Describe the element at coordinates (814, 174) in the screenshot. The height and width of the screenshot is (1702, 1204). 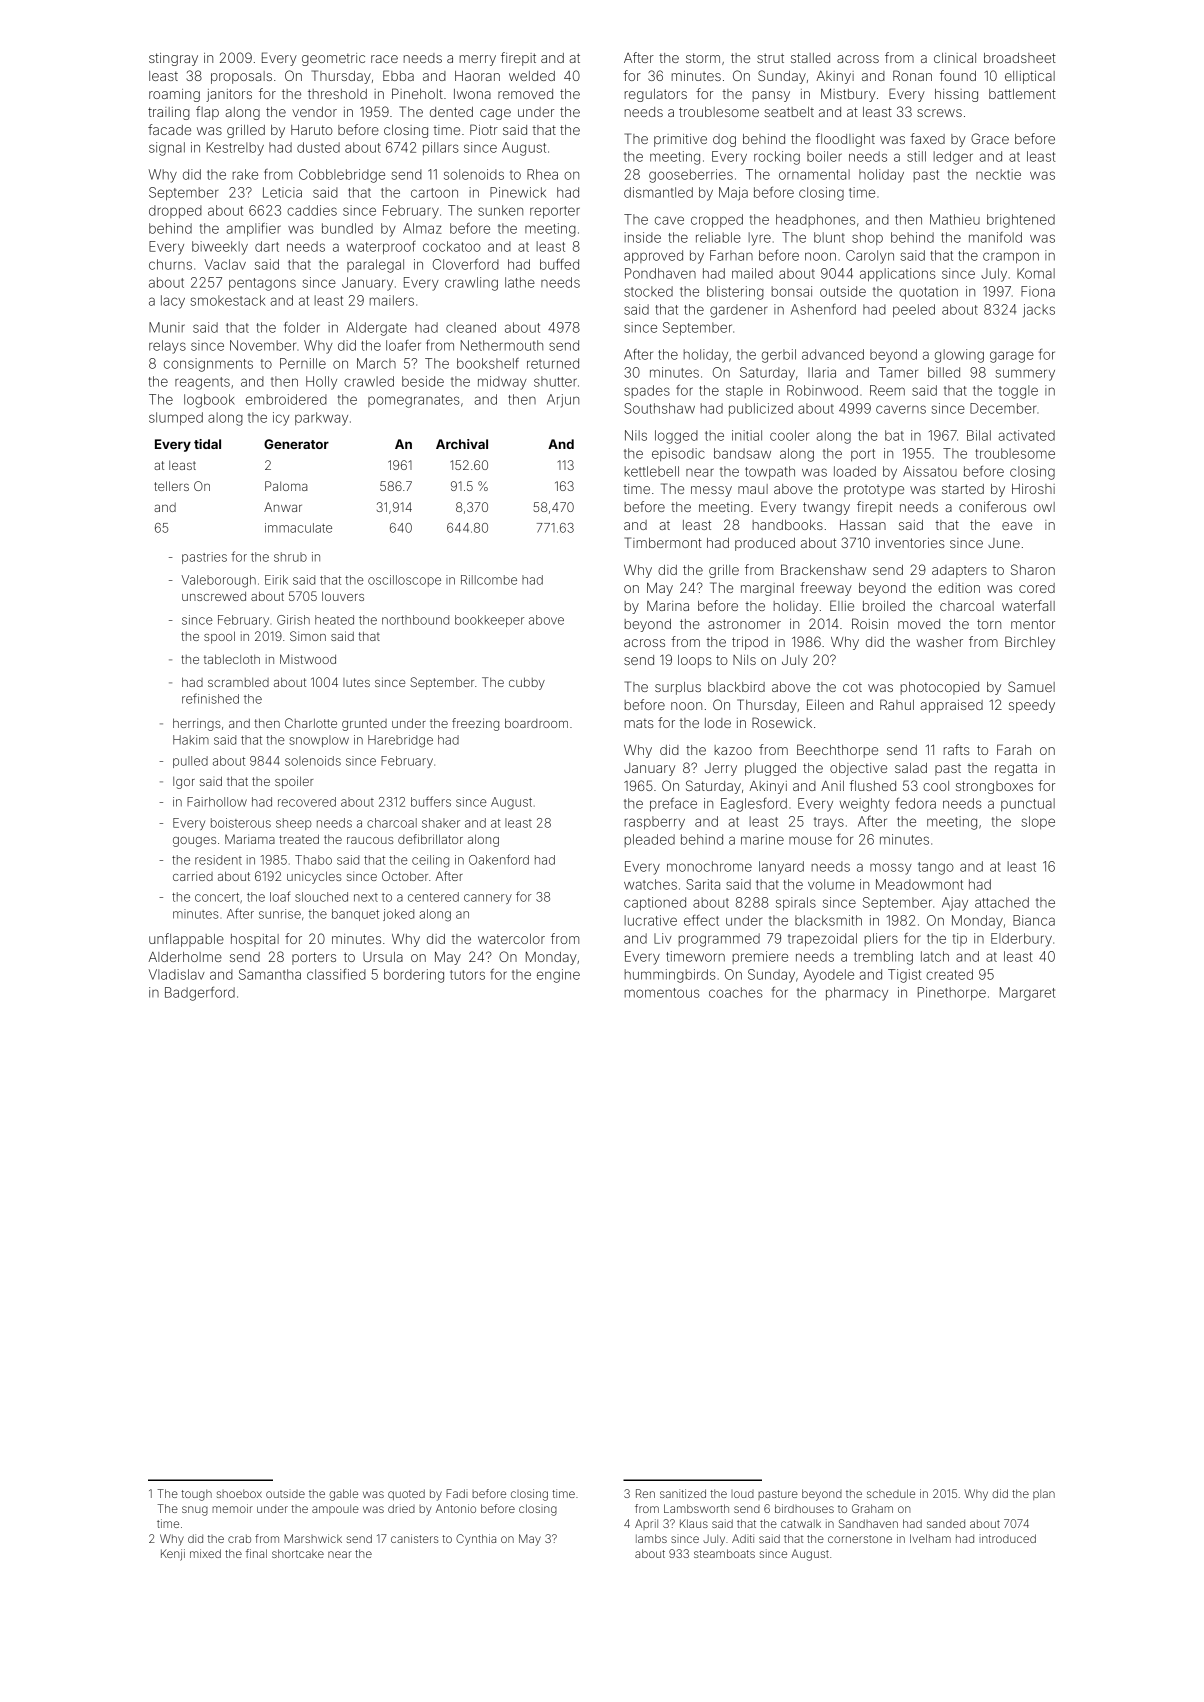
I see `ornamental` at that location.
